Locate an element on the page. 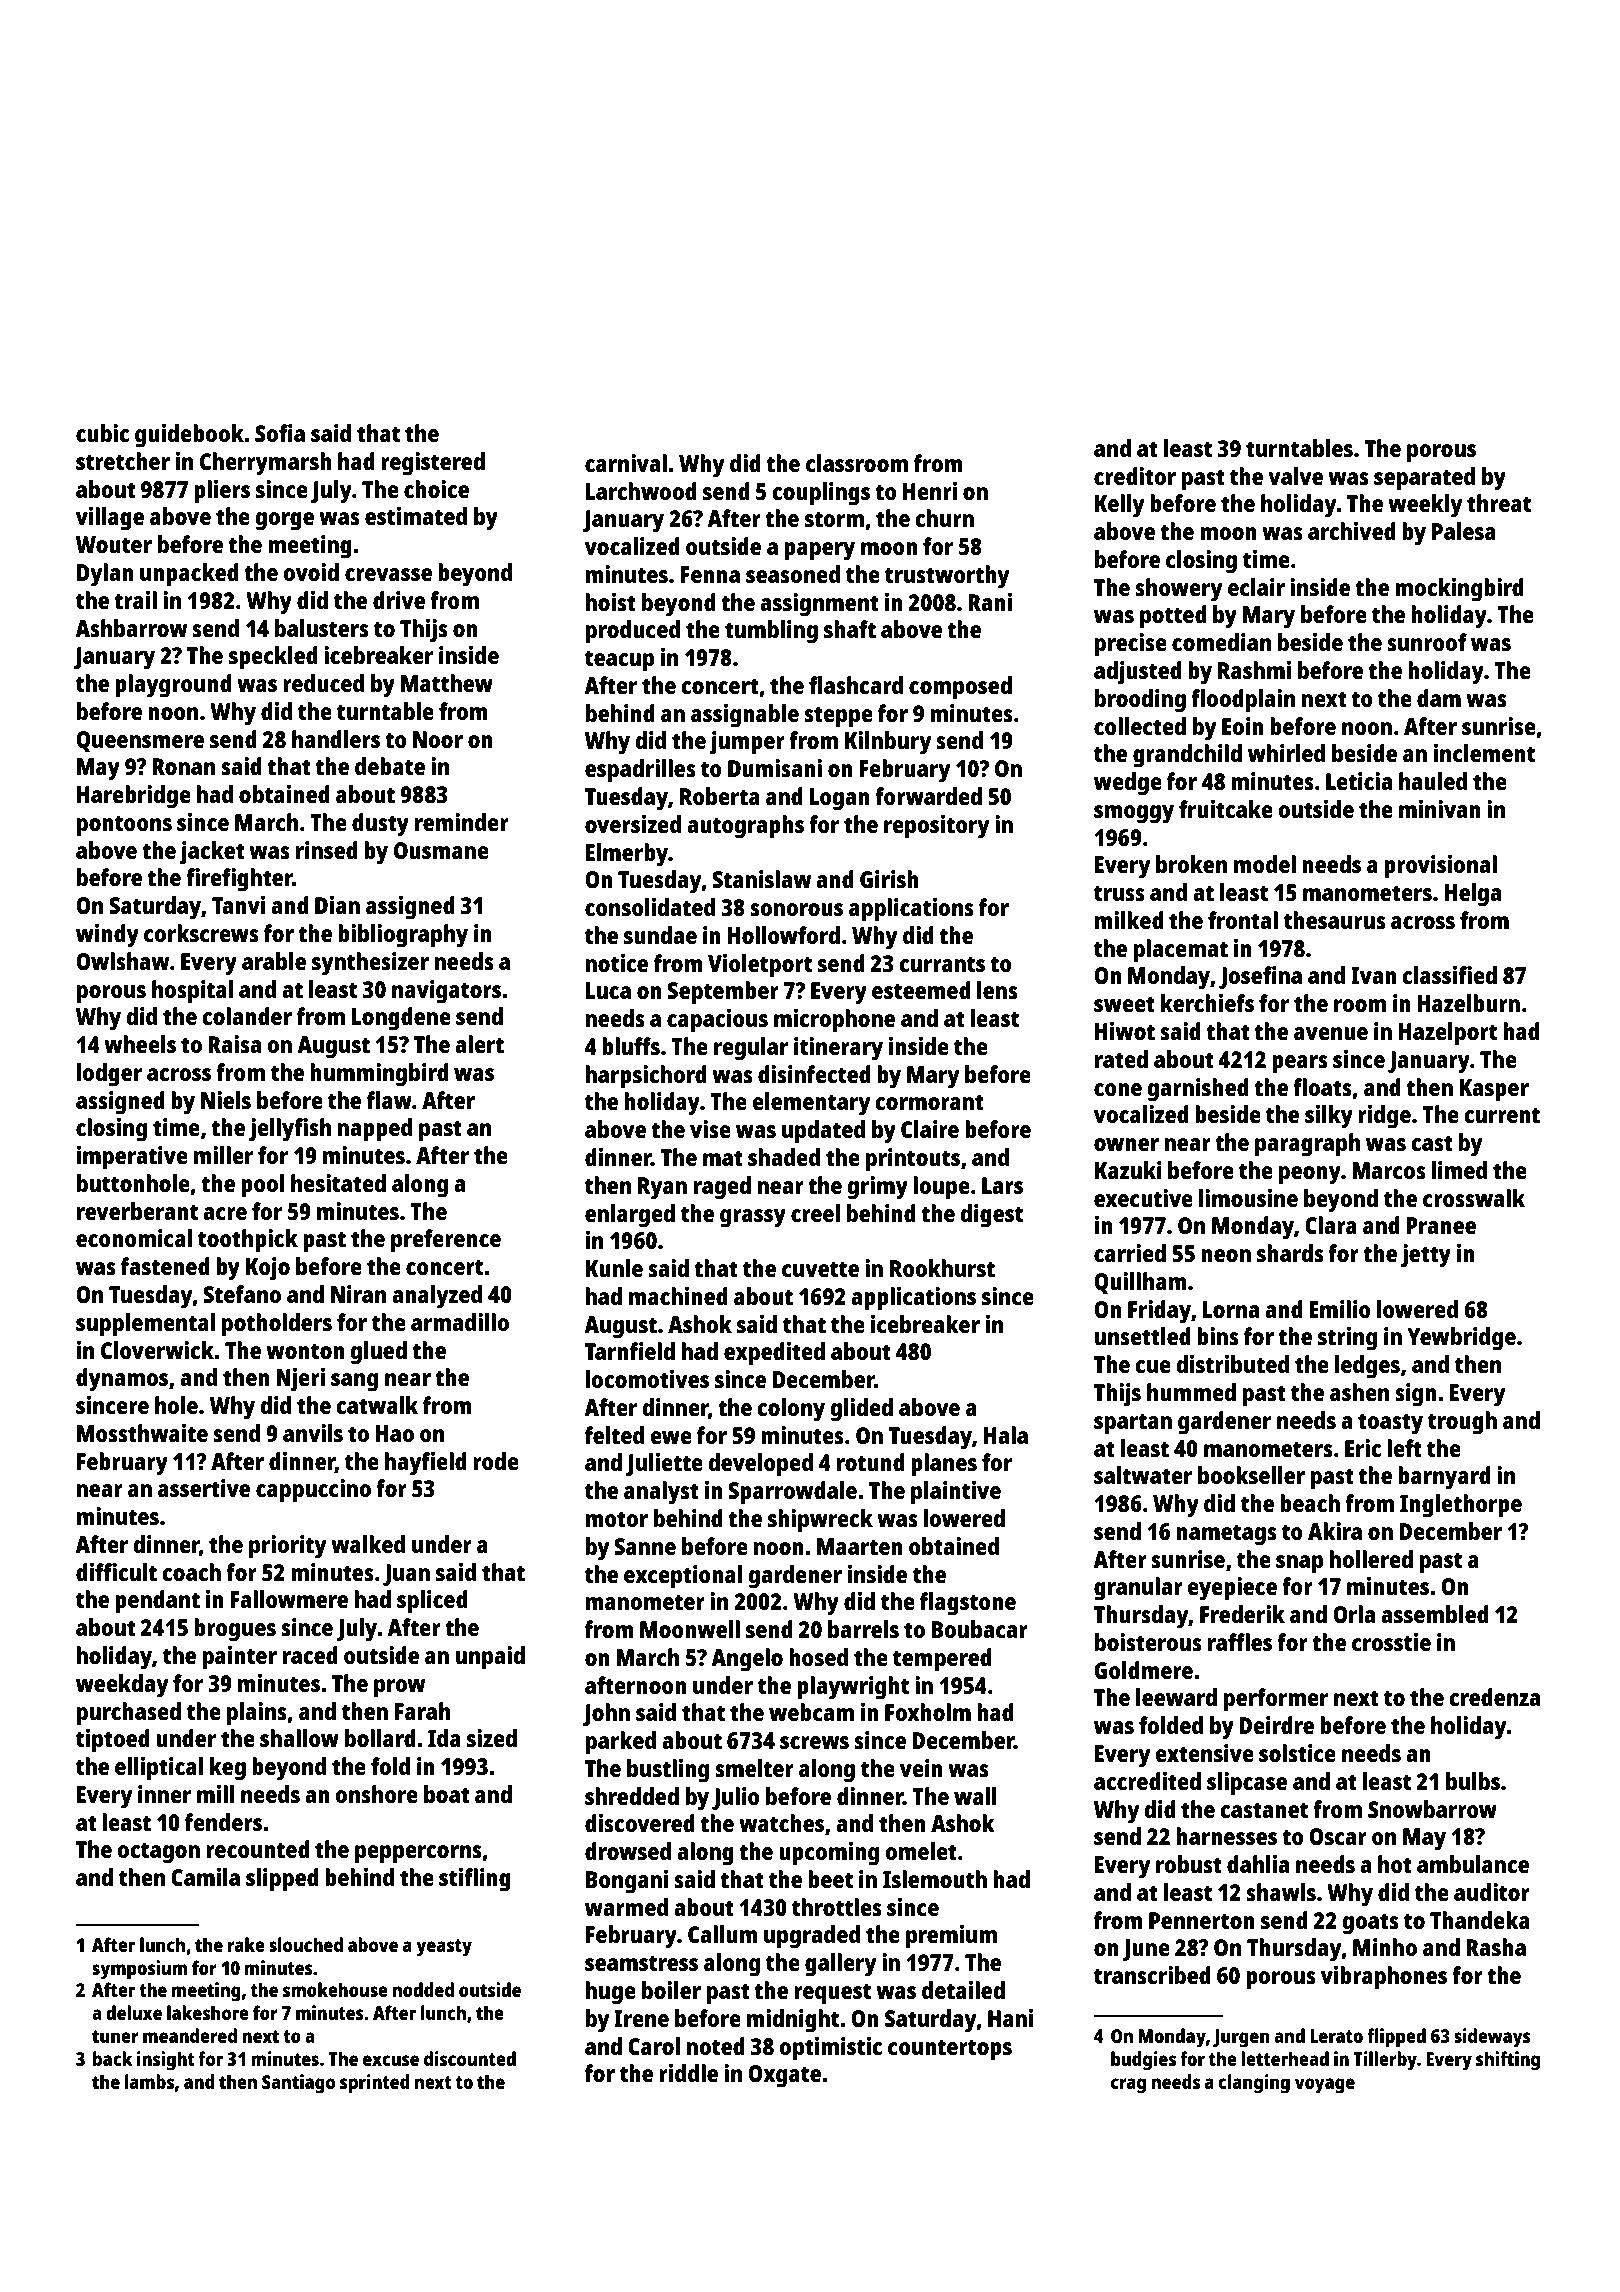 This page has height=2292, width=1620. Foxholm is located at coordinates (928, 1712).
